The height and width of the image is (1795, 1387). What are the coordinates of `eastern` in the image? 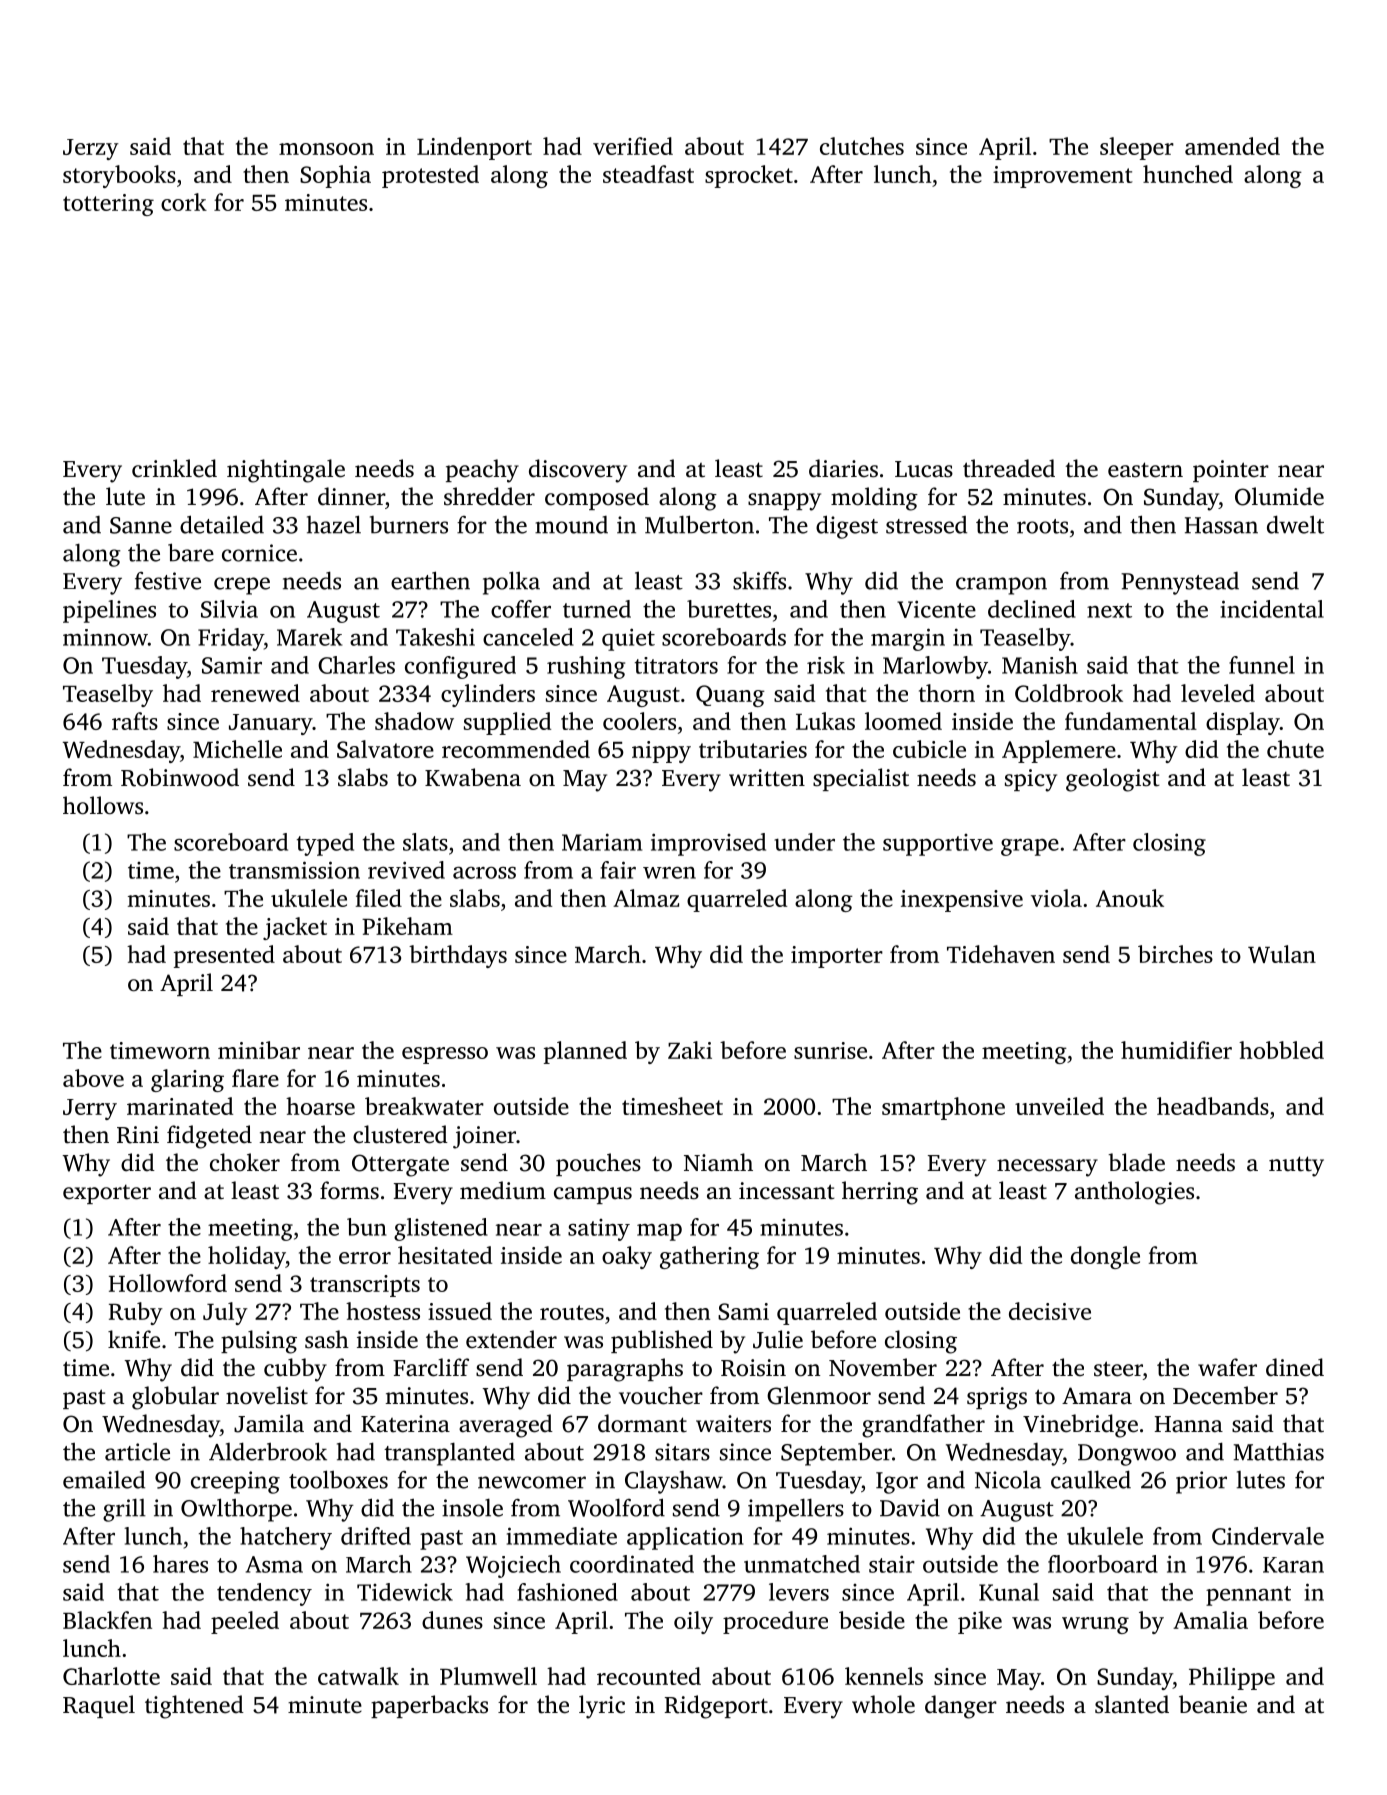 It's located at (1145, 470).
